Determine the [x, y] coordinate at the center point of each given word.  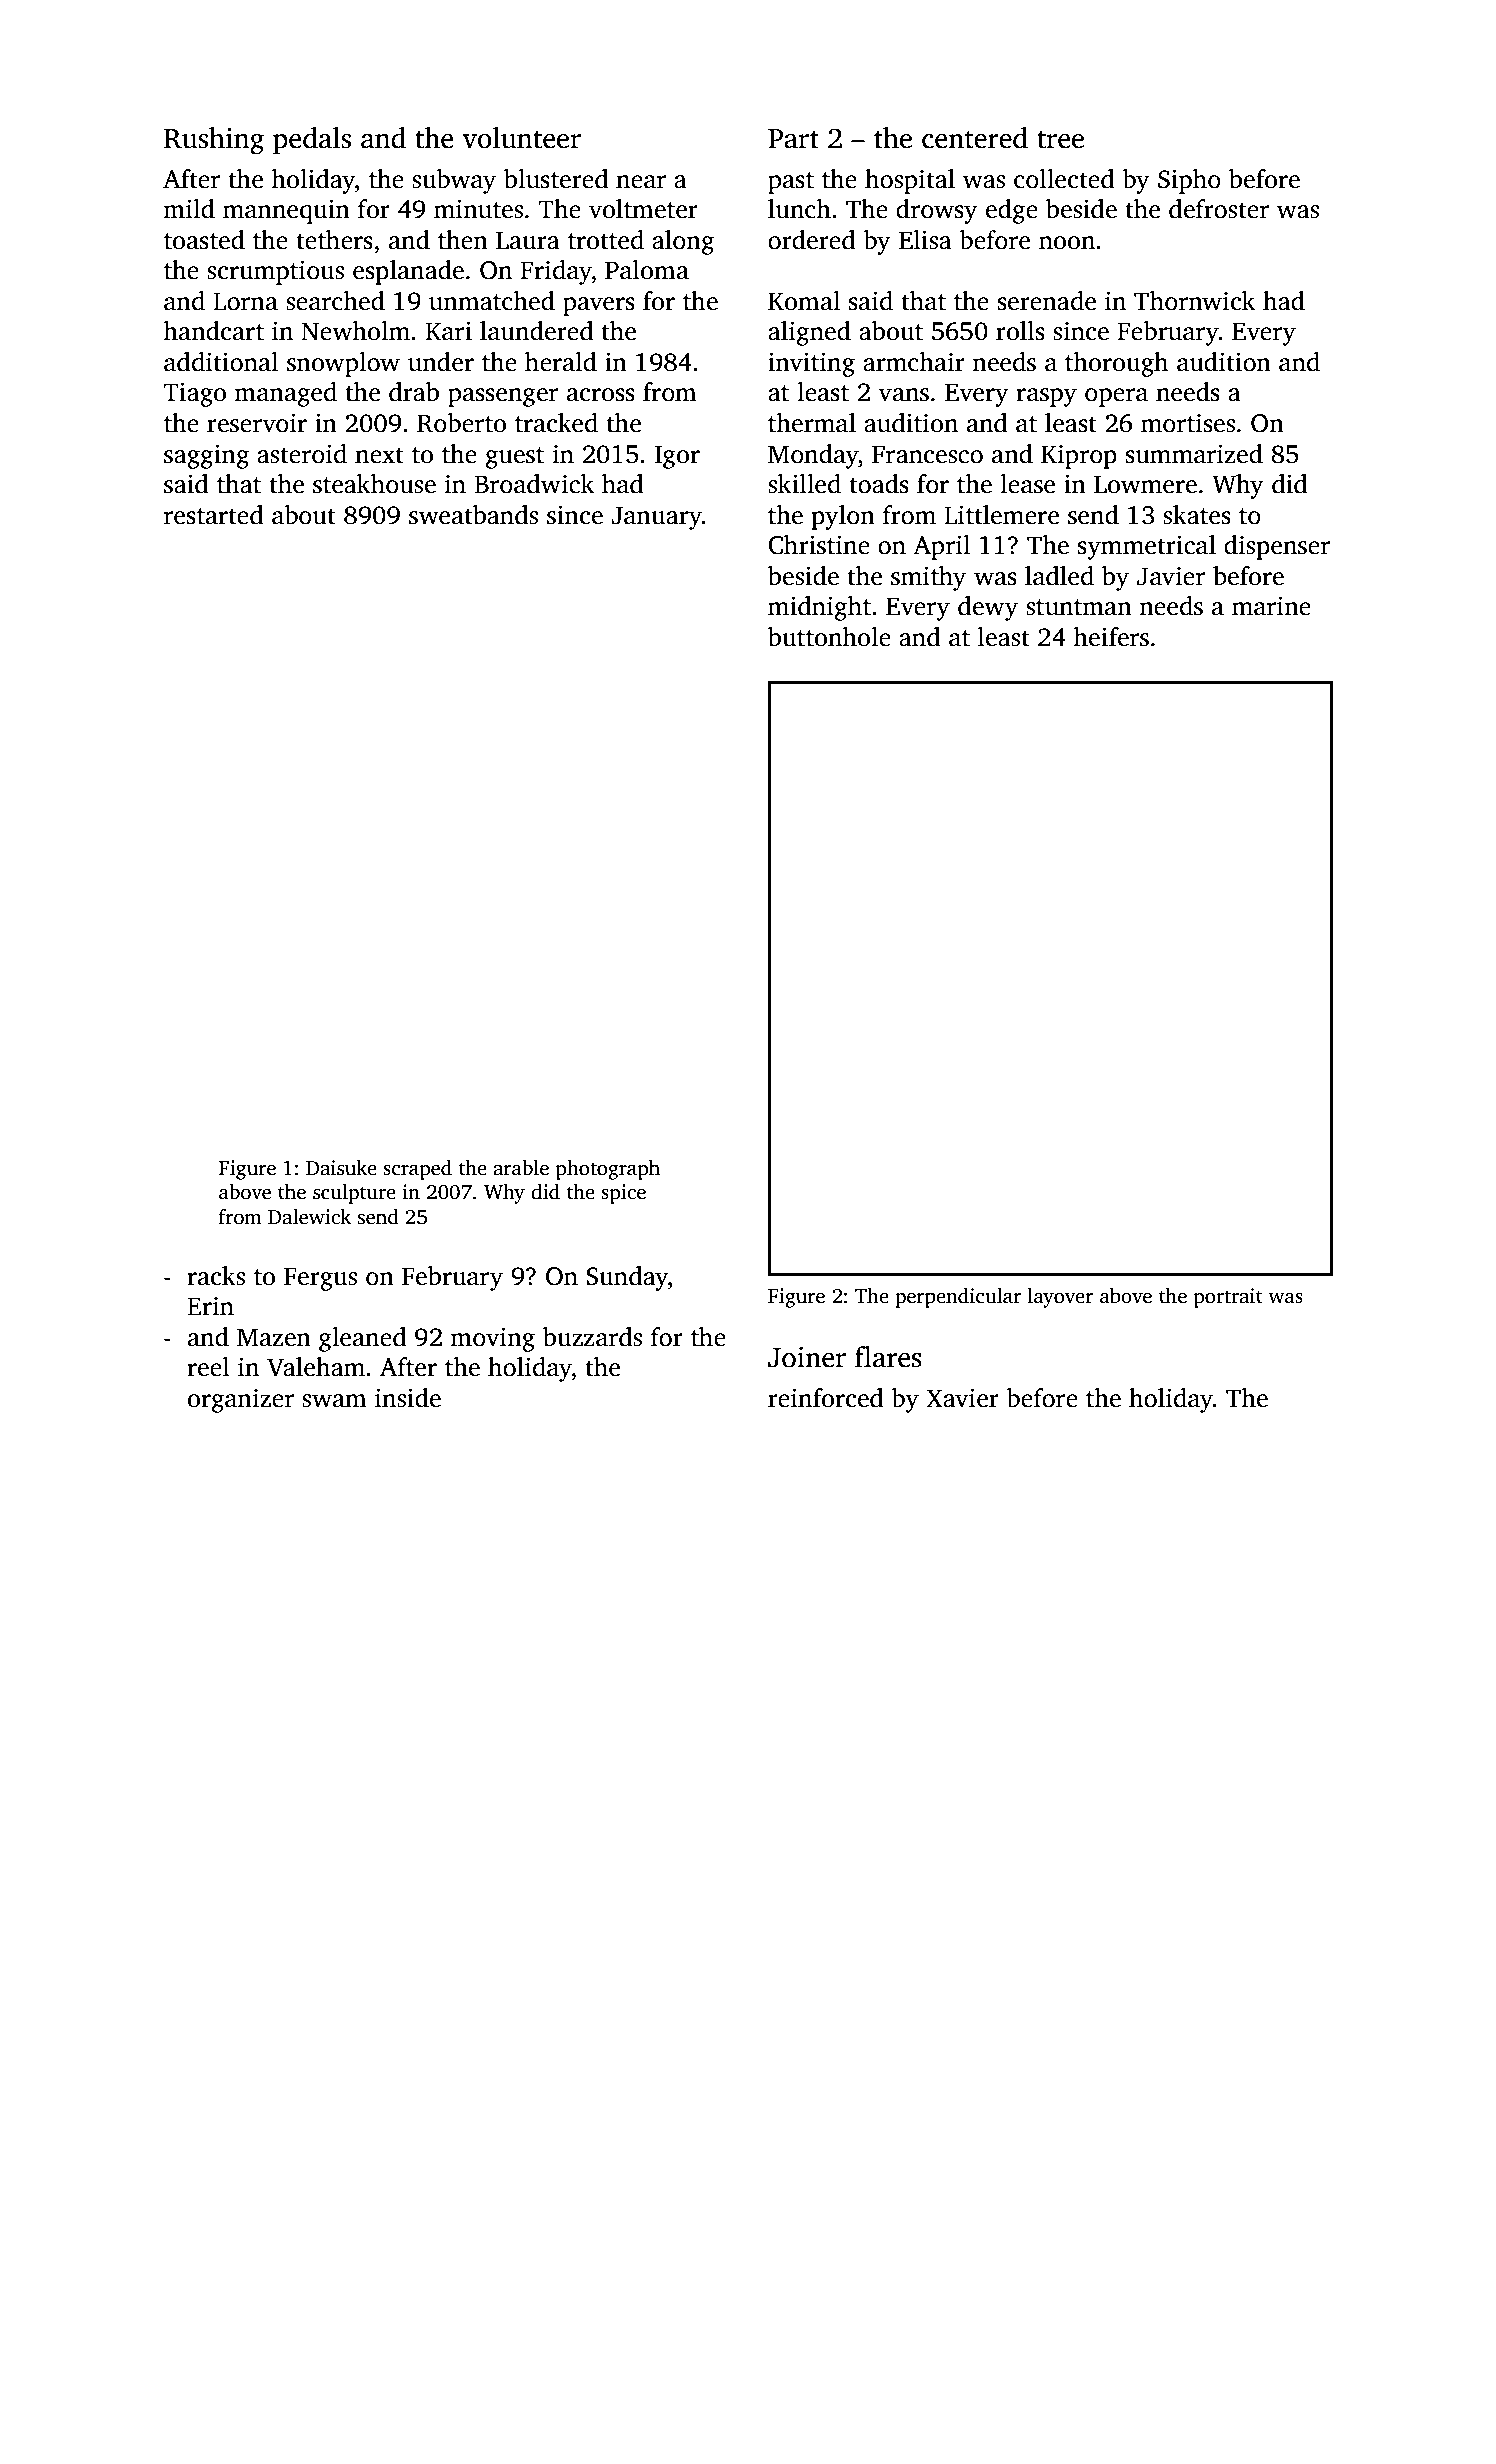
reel [208, 1367]
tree [1060, 140]
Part [793, 139]
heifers [1111, 637]
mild [189, 209]
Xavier [962, 1398]
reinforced [825, 1398]
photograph [608, 1170]
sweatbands [473, 515]
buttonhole [829, 637]
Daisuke [341, 1168]
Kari [448, 331]
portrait [1228, 1298]
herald [561, 362]
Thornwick [1194, 301]
